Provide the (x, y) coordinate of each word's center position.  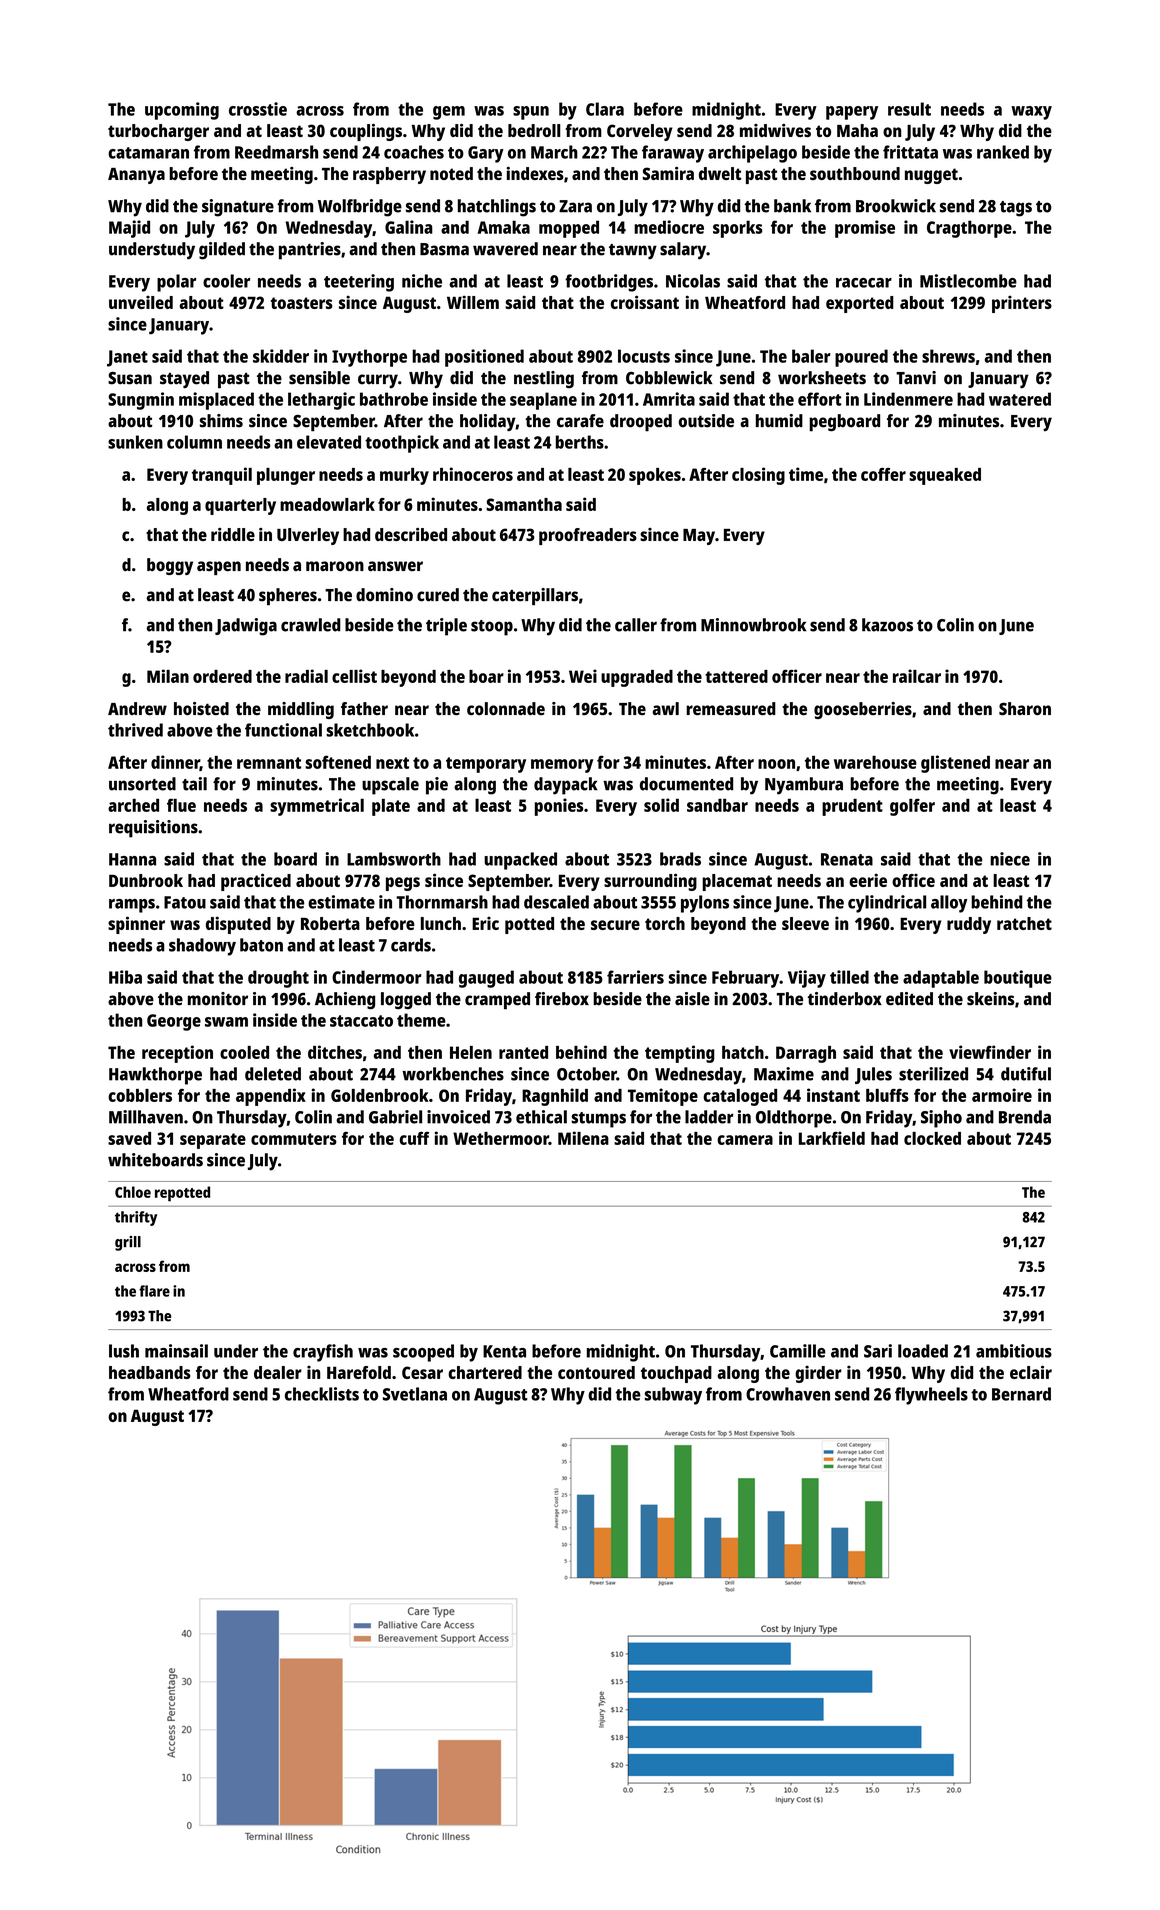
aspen (219, 568)
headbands (149, 1372)
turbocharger (158, 132)
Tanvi (916, 378)
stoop (492, 628)
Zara (575, 206)
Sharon (1025, 708)
